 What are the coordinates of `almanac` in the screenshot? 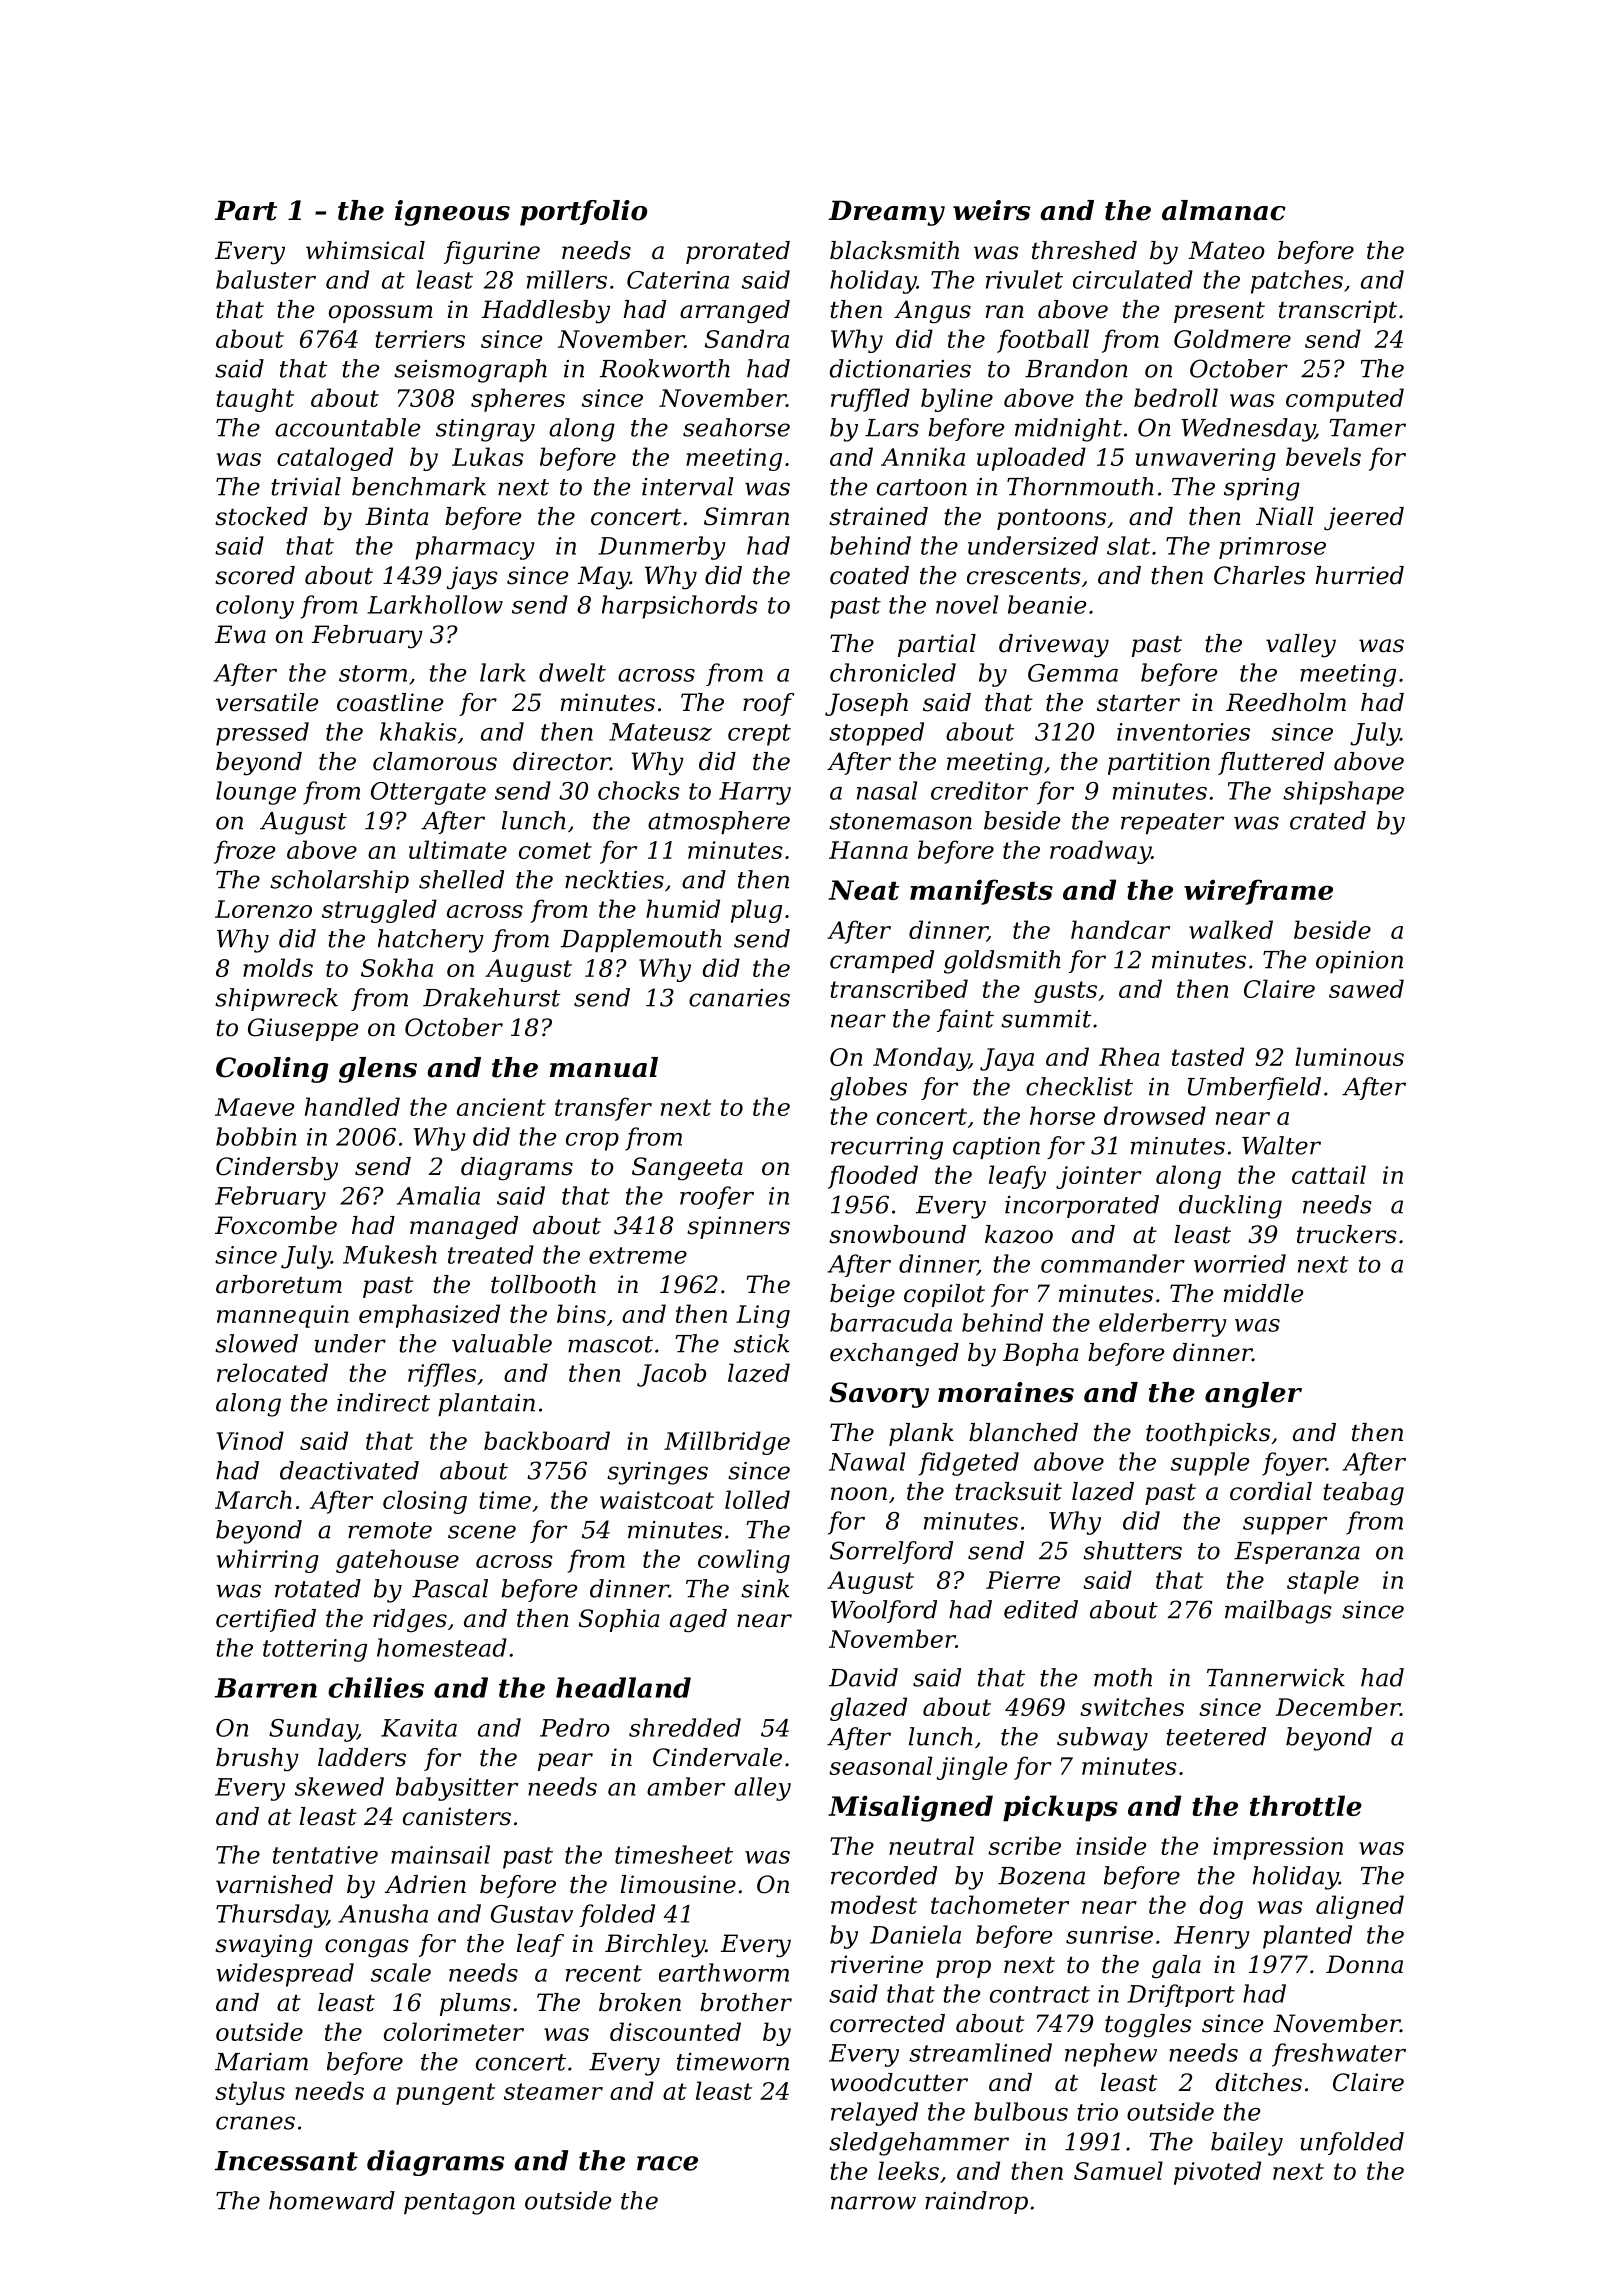 It's located at (1224, 210).
